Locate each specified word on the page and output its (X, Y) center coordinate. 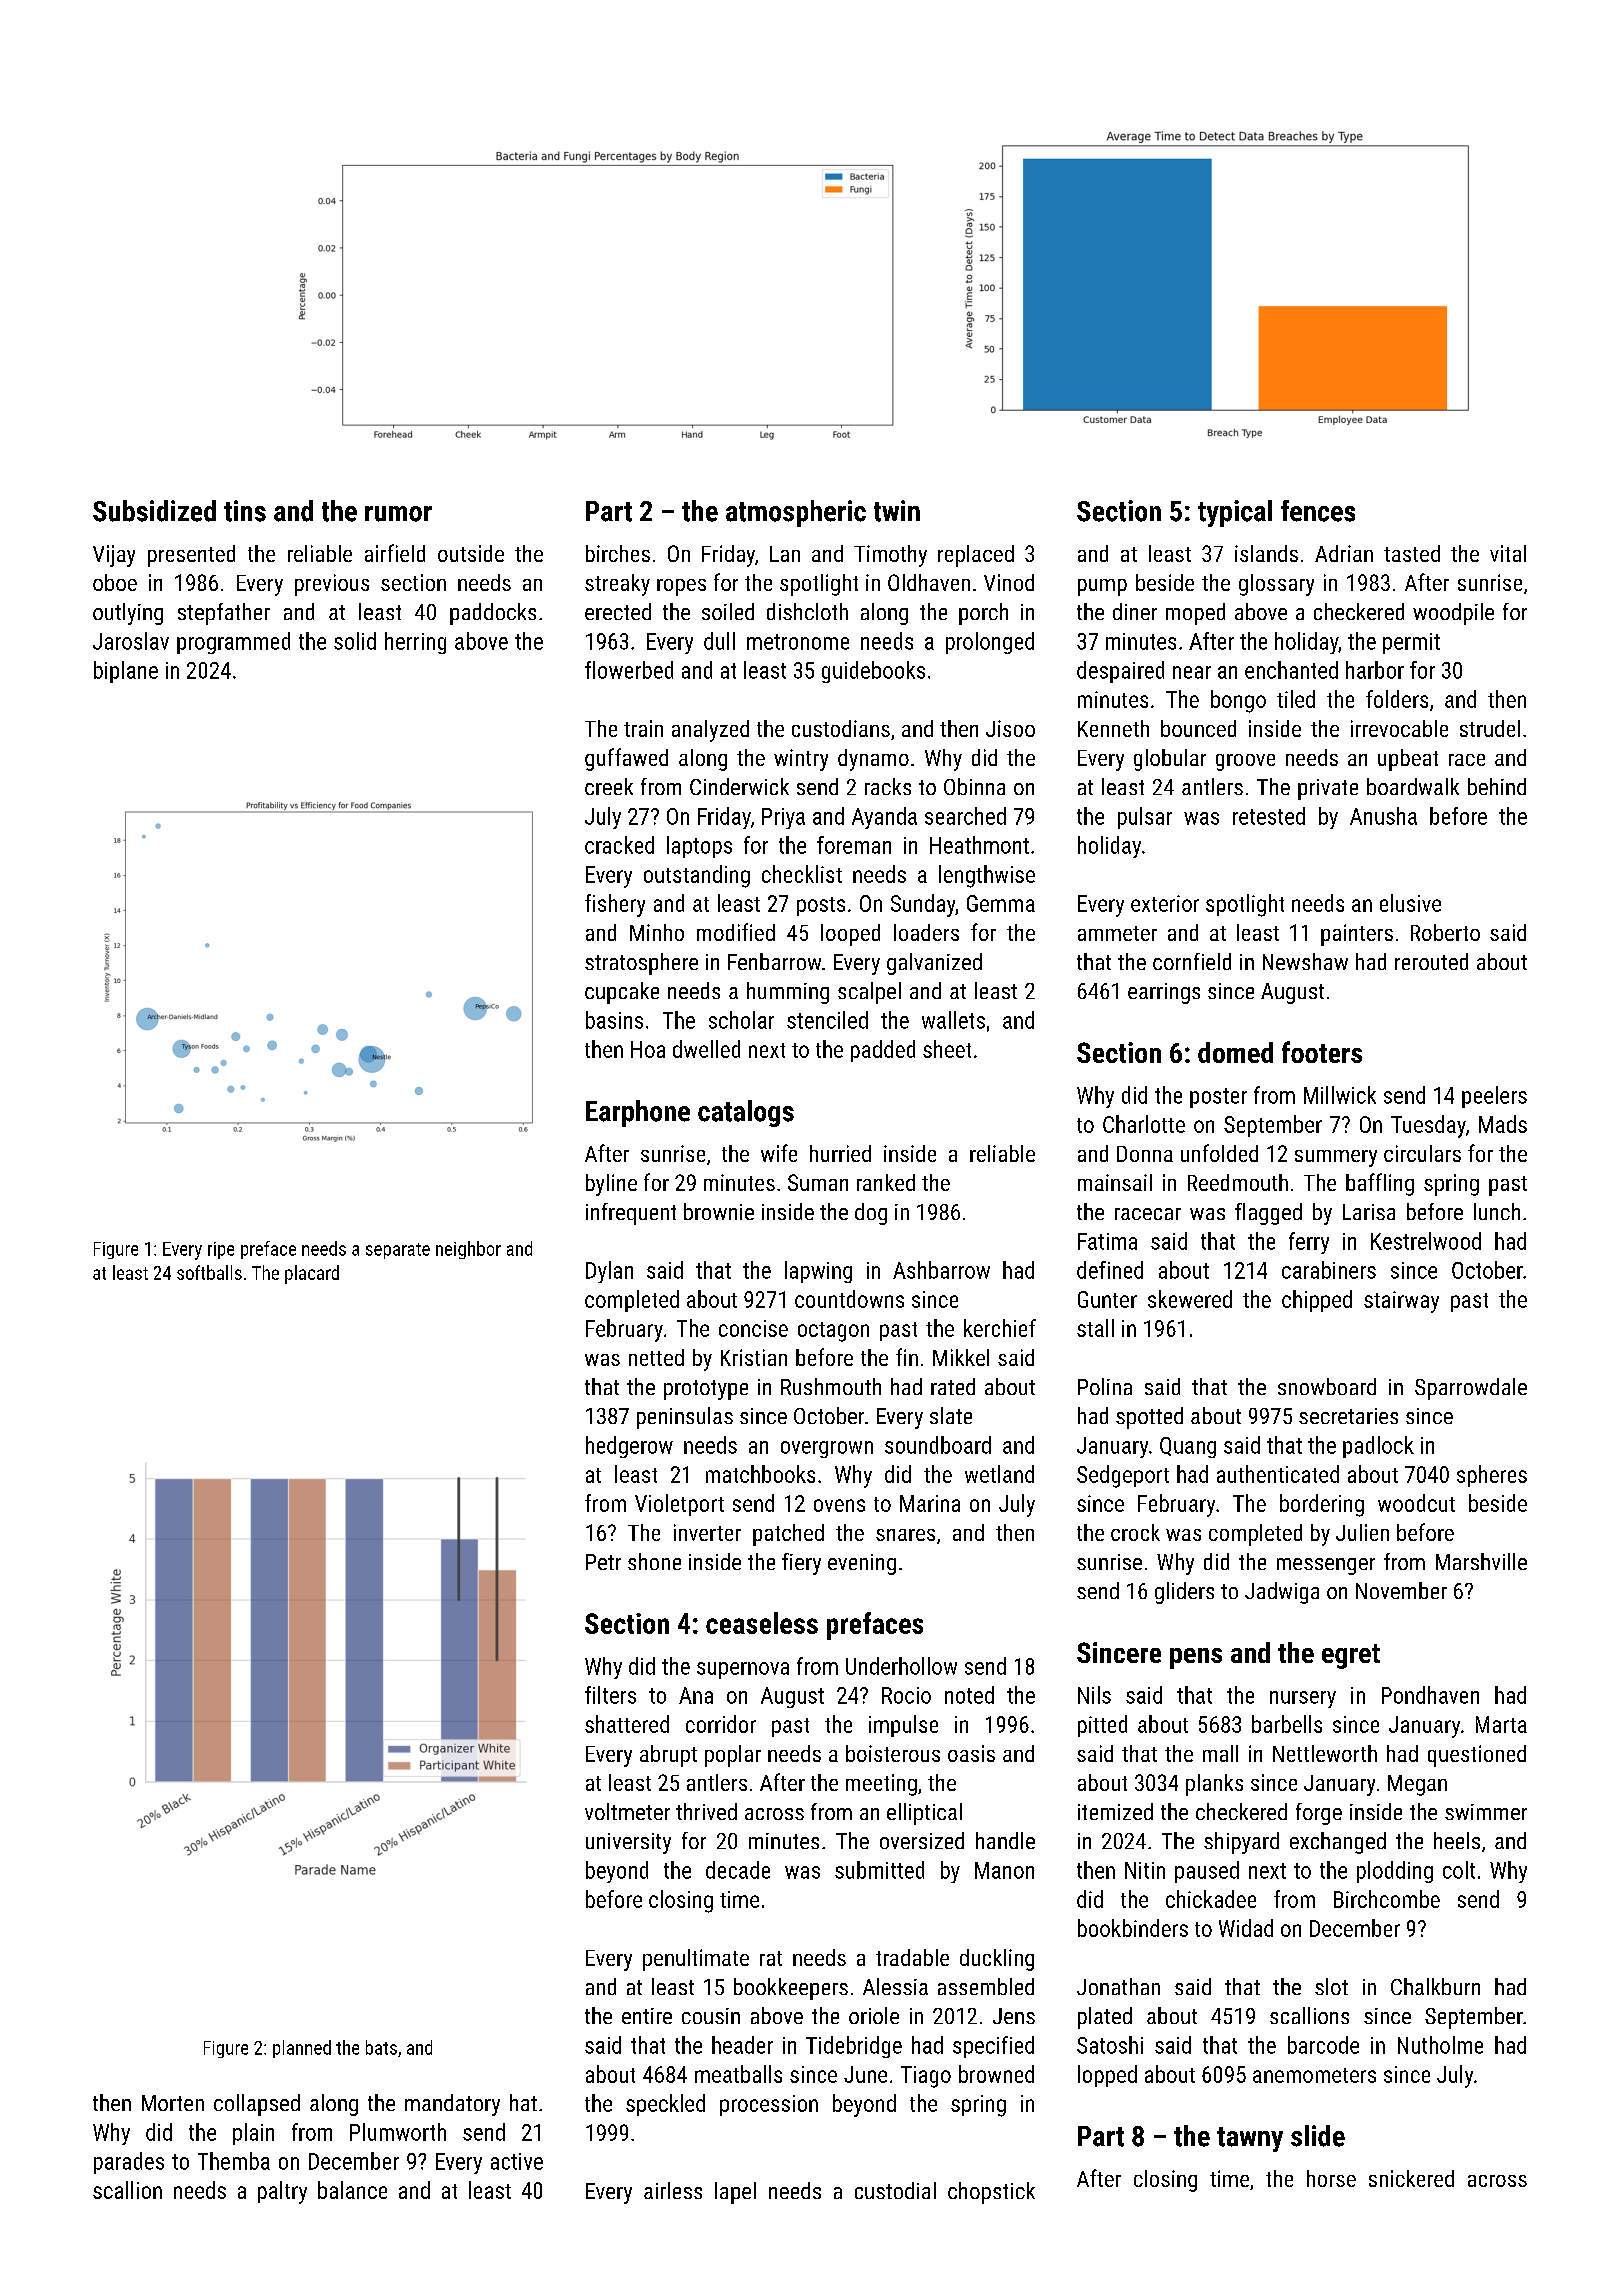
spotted (1149, 1418)
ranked (886, 1182)
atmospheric (796, 513)
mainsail (1115, 1182)
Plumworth (398, 2132)
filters (610, 1695)
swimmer (1486, 1812)
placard (312, 1274)
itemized (1115, 1811)
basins (614, 1020)
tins (245, 511)
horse (1331, 2178)
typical (1235, 513)
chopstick (991, 2193)
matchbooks (760, 1474)
